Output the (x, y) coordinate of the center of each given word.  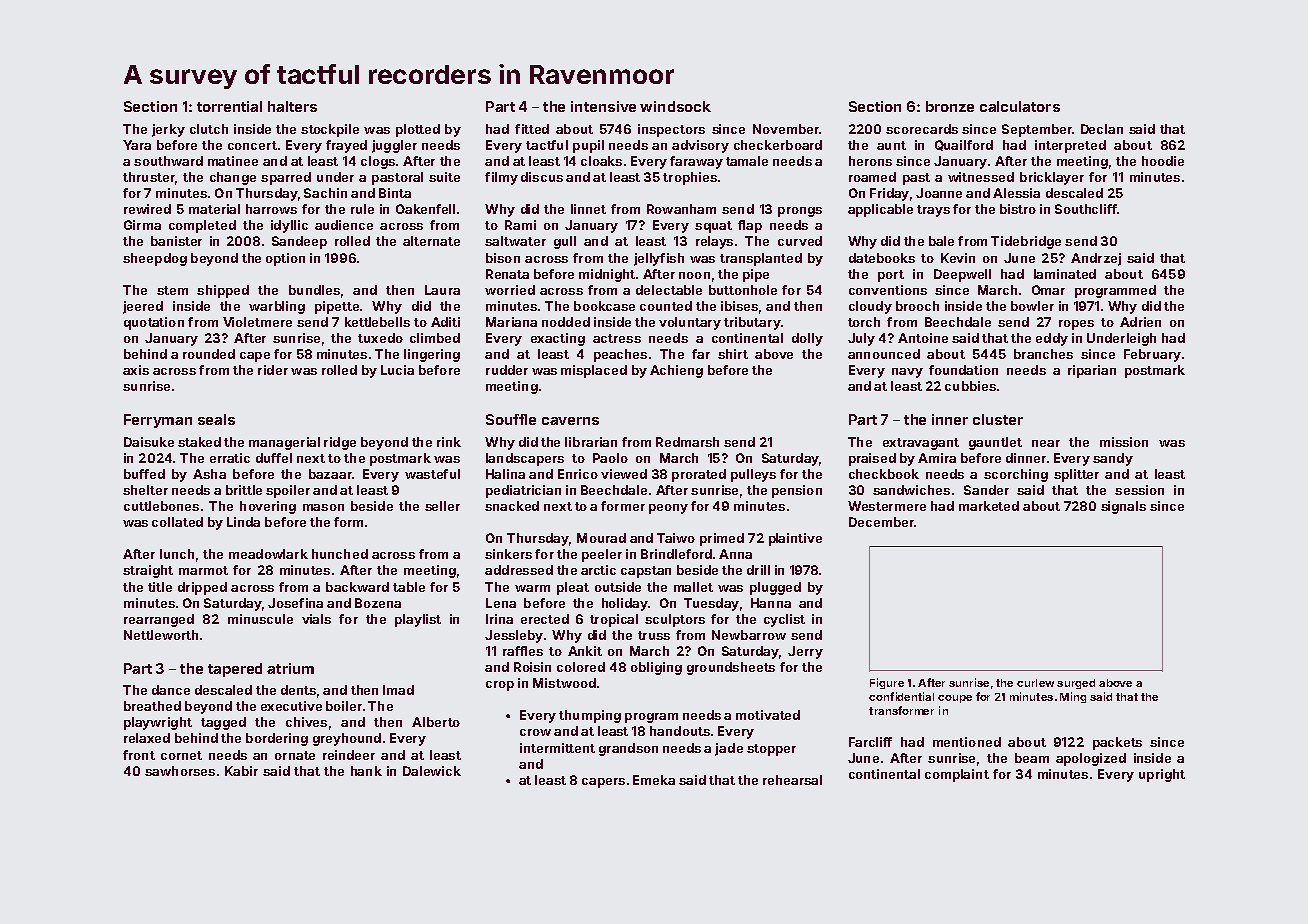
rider (273, 370)
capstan (646, 572)
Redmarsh (687, 442)
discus (542, 177)
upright (1162, 775)
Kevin (958, 258)
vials (316, 619)
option (285, 259)
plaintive (795, 539)
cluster (998, 419)
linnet (588, 209)
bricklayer (1052, 178)
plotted (418, 130)
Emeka (654, 780)
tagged (223, 723)
